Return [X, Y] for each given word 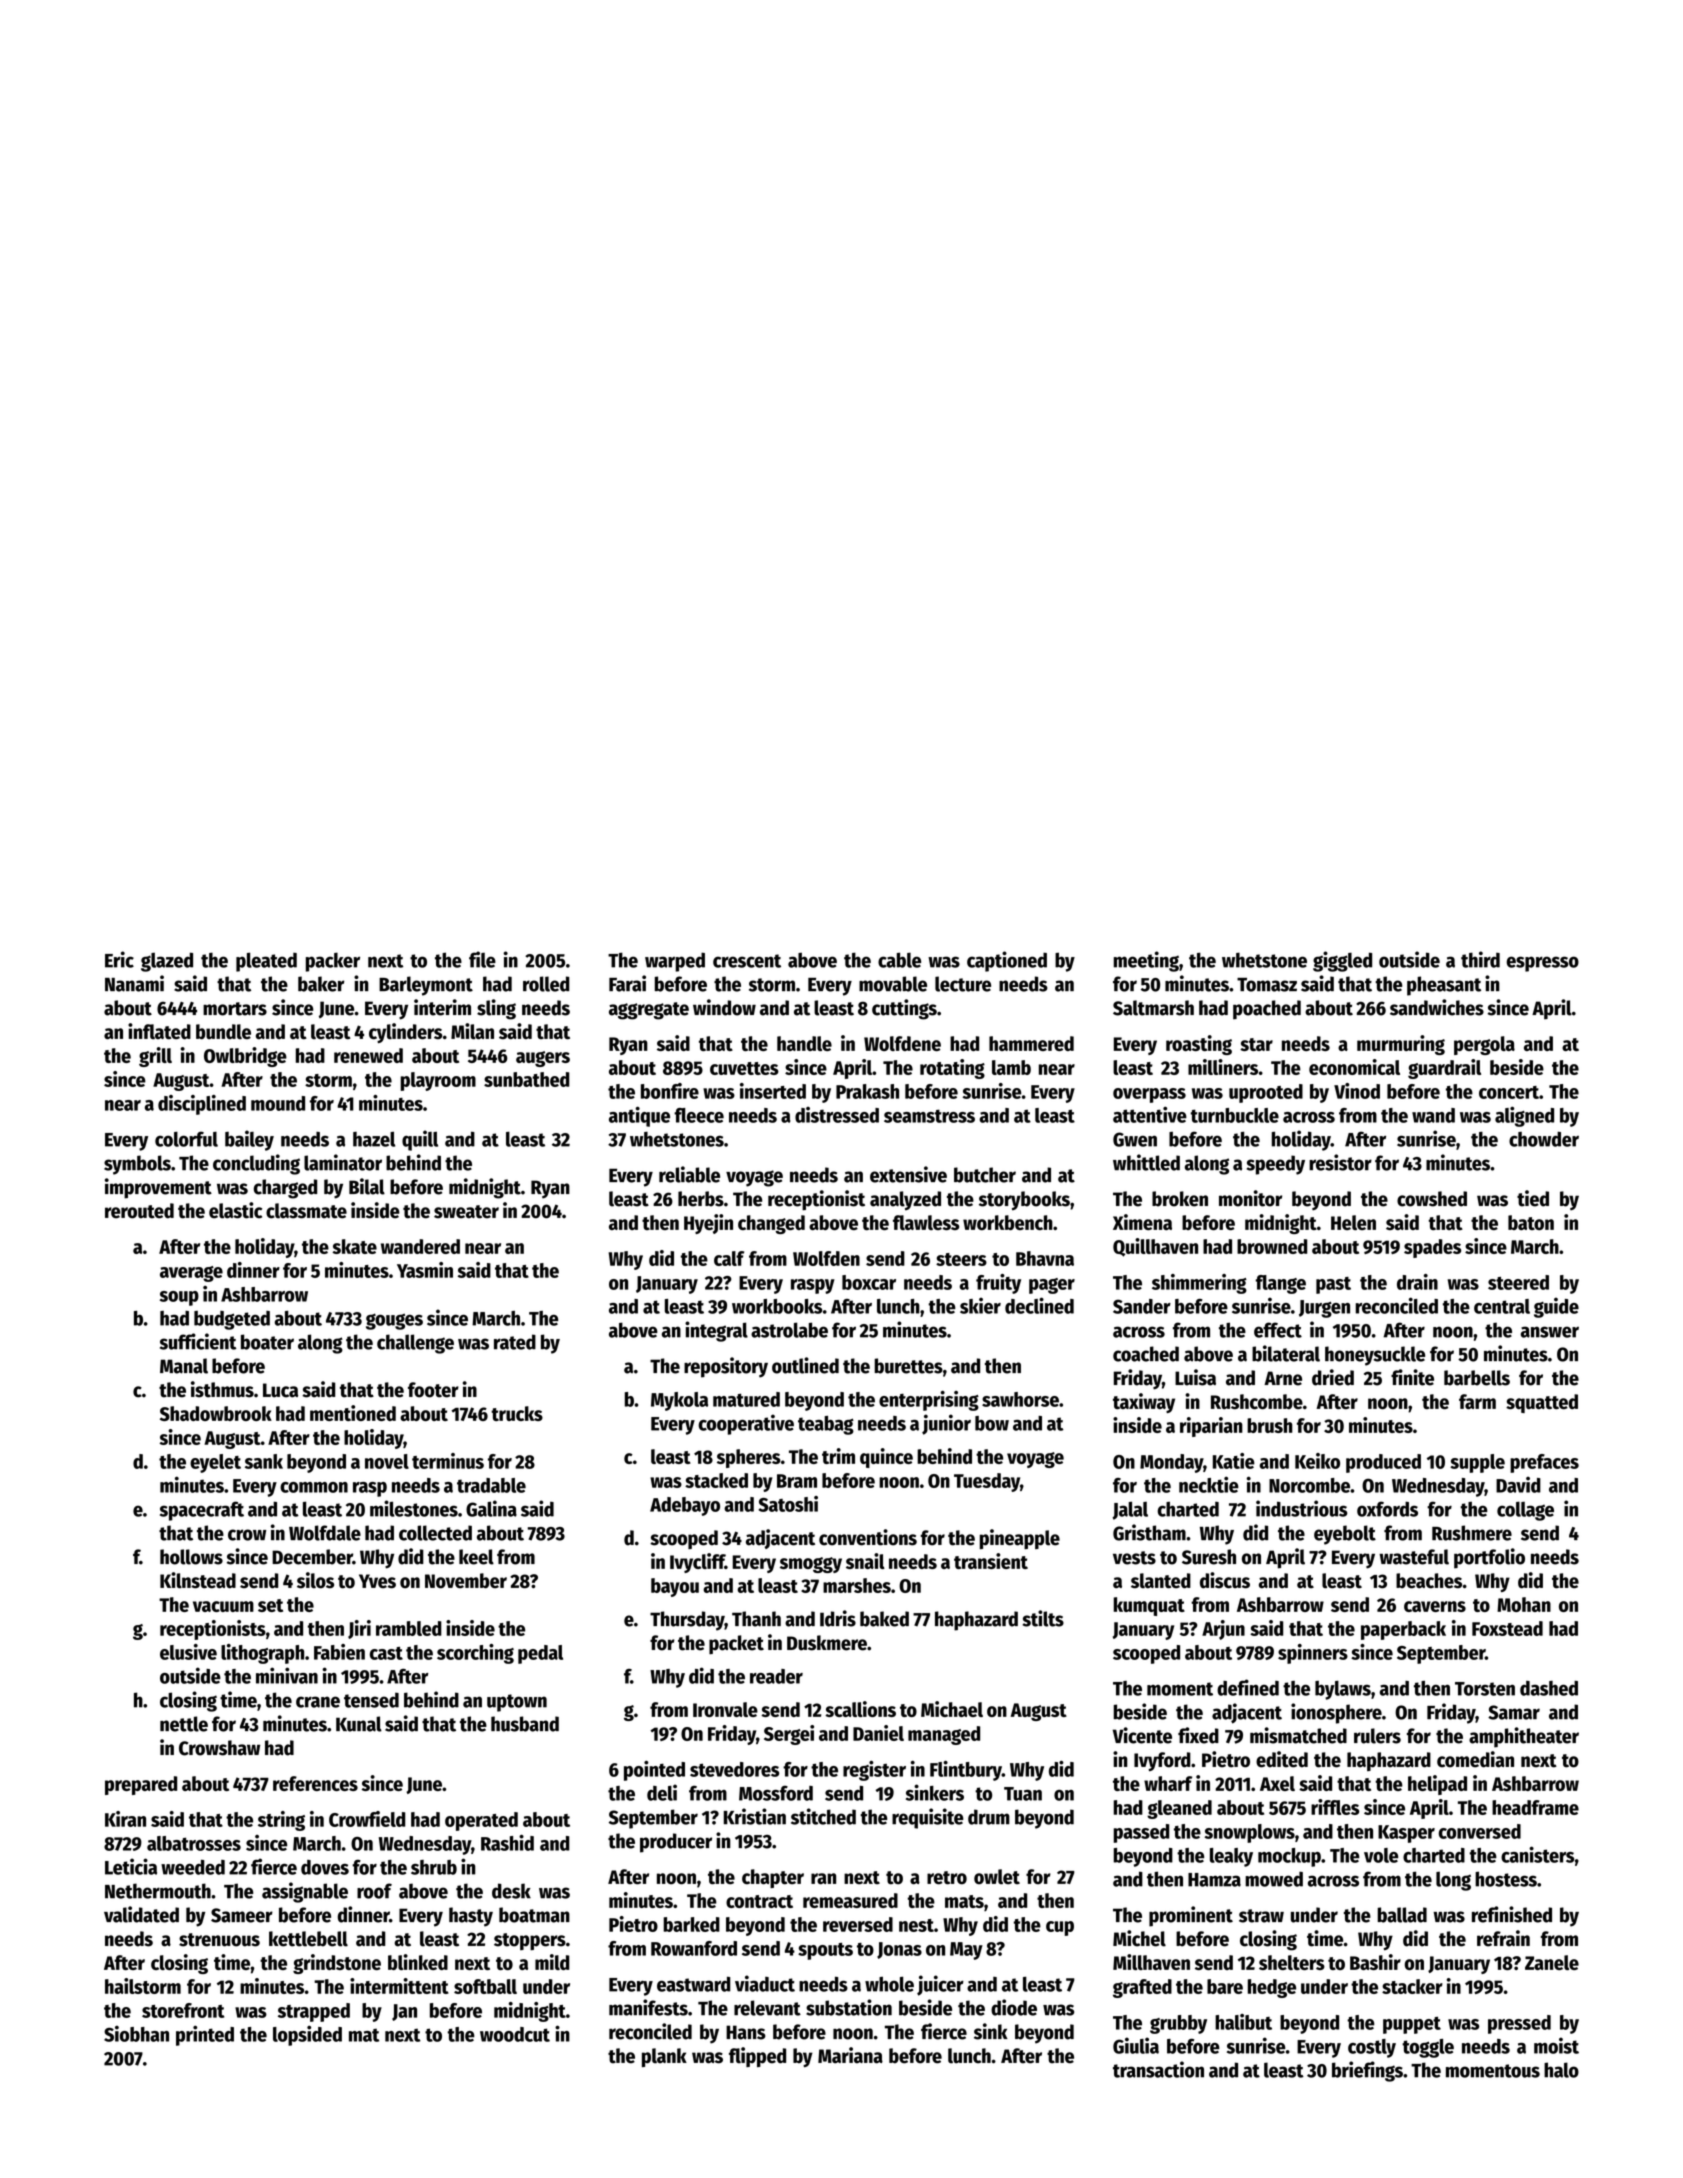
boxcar [869, 1282]
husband [525, 1724]
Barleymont [426, 986]
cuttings [904, 1009]
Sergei [789, 1735]
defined [1248, 1687]
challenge [415, 1344]
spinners [1313, 1654]
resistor [1340, 1162]
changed [771, 1224]
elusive [188, 1652]
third [1480, 959]
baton [1531, 1222]
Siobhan [136, 2033]
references [315, 1783]
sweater [466, 1212]
